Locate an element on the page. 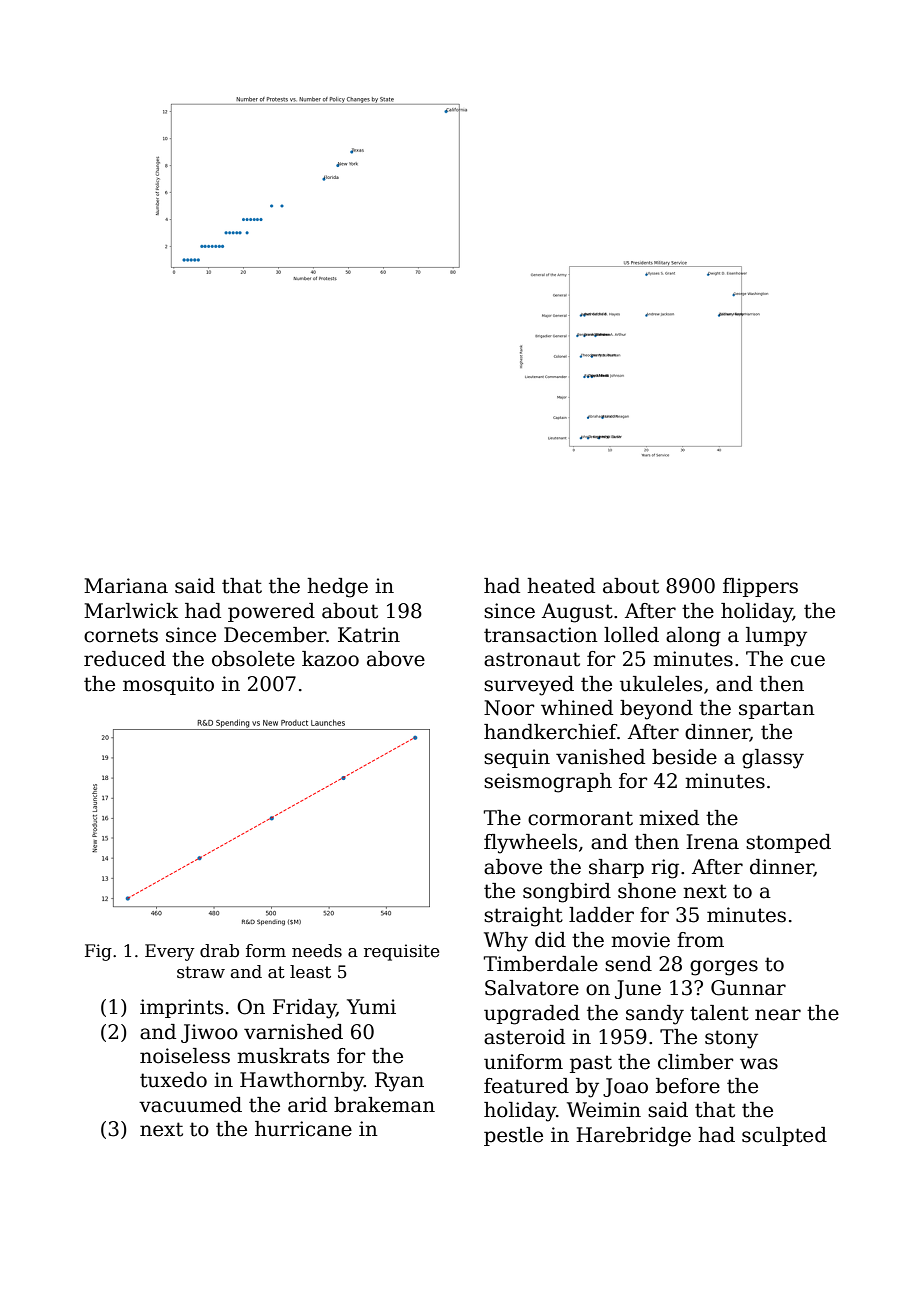 Image resolution: width=924 pixels, height=1311 pixels. seismograph is located at coordinates (548, 783).
